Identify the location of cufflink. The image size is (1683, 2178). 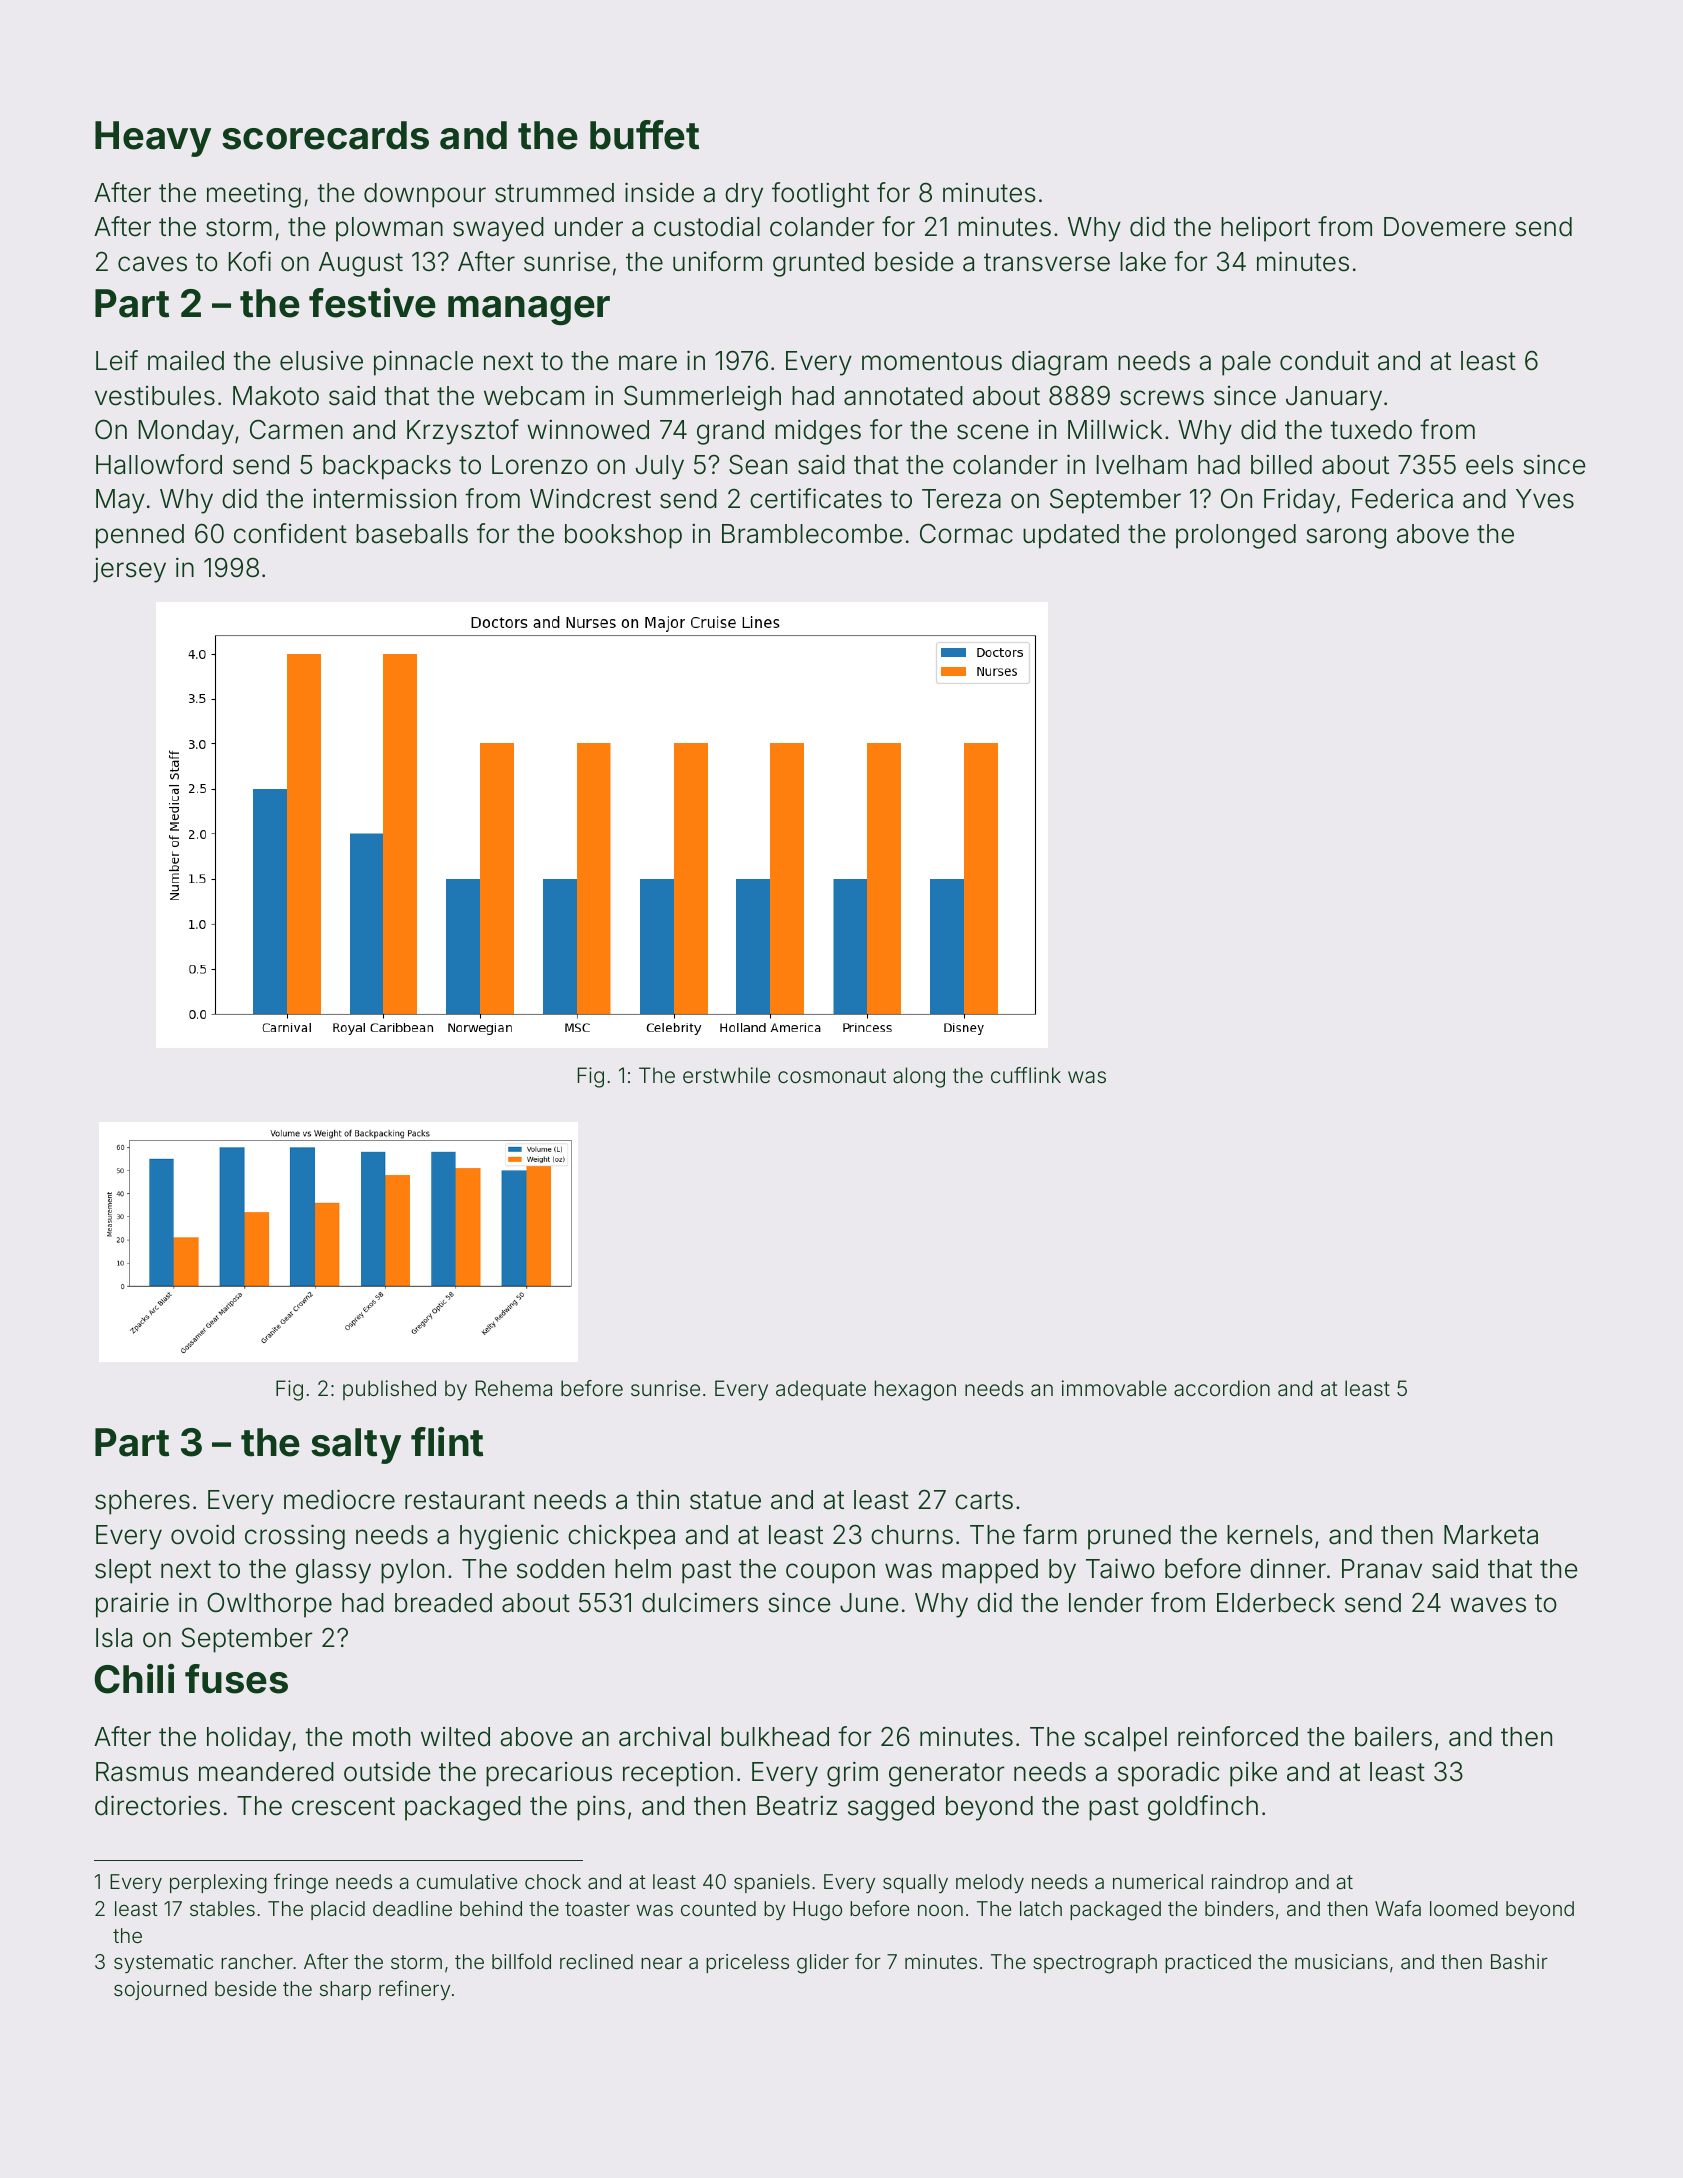
(1026, 1075).
